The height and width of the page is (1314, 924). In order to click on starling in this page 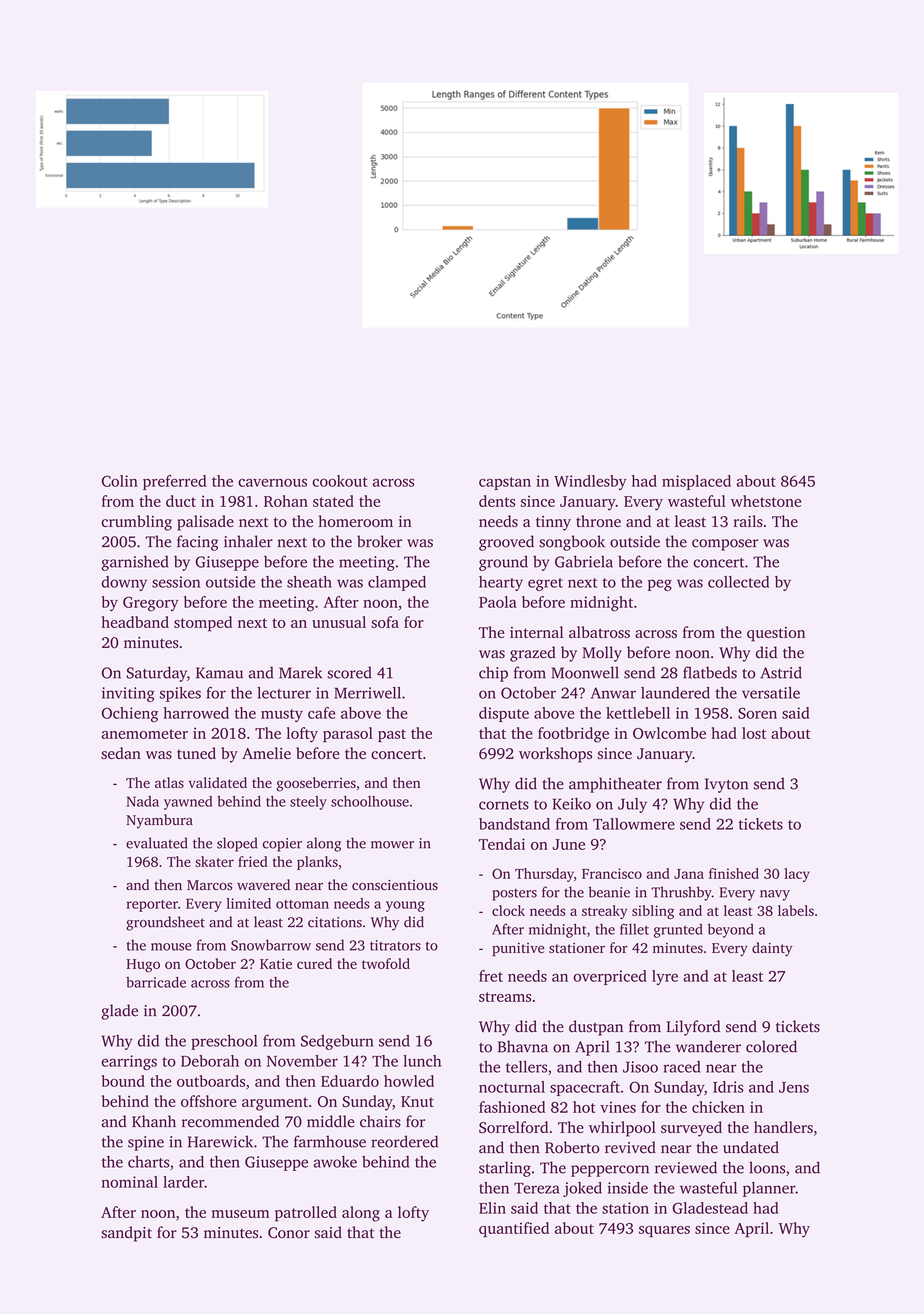, I will do `click(505, 1169)`.
